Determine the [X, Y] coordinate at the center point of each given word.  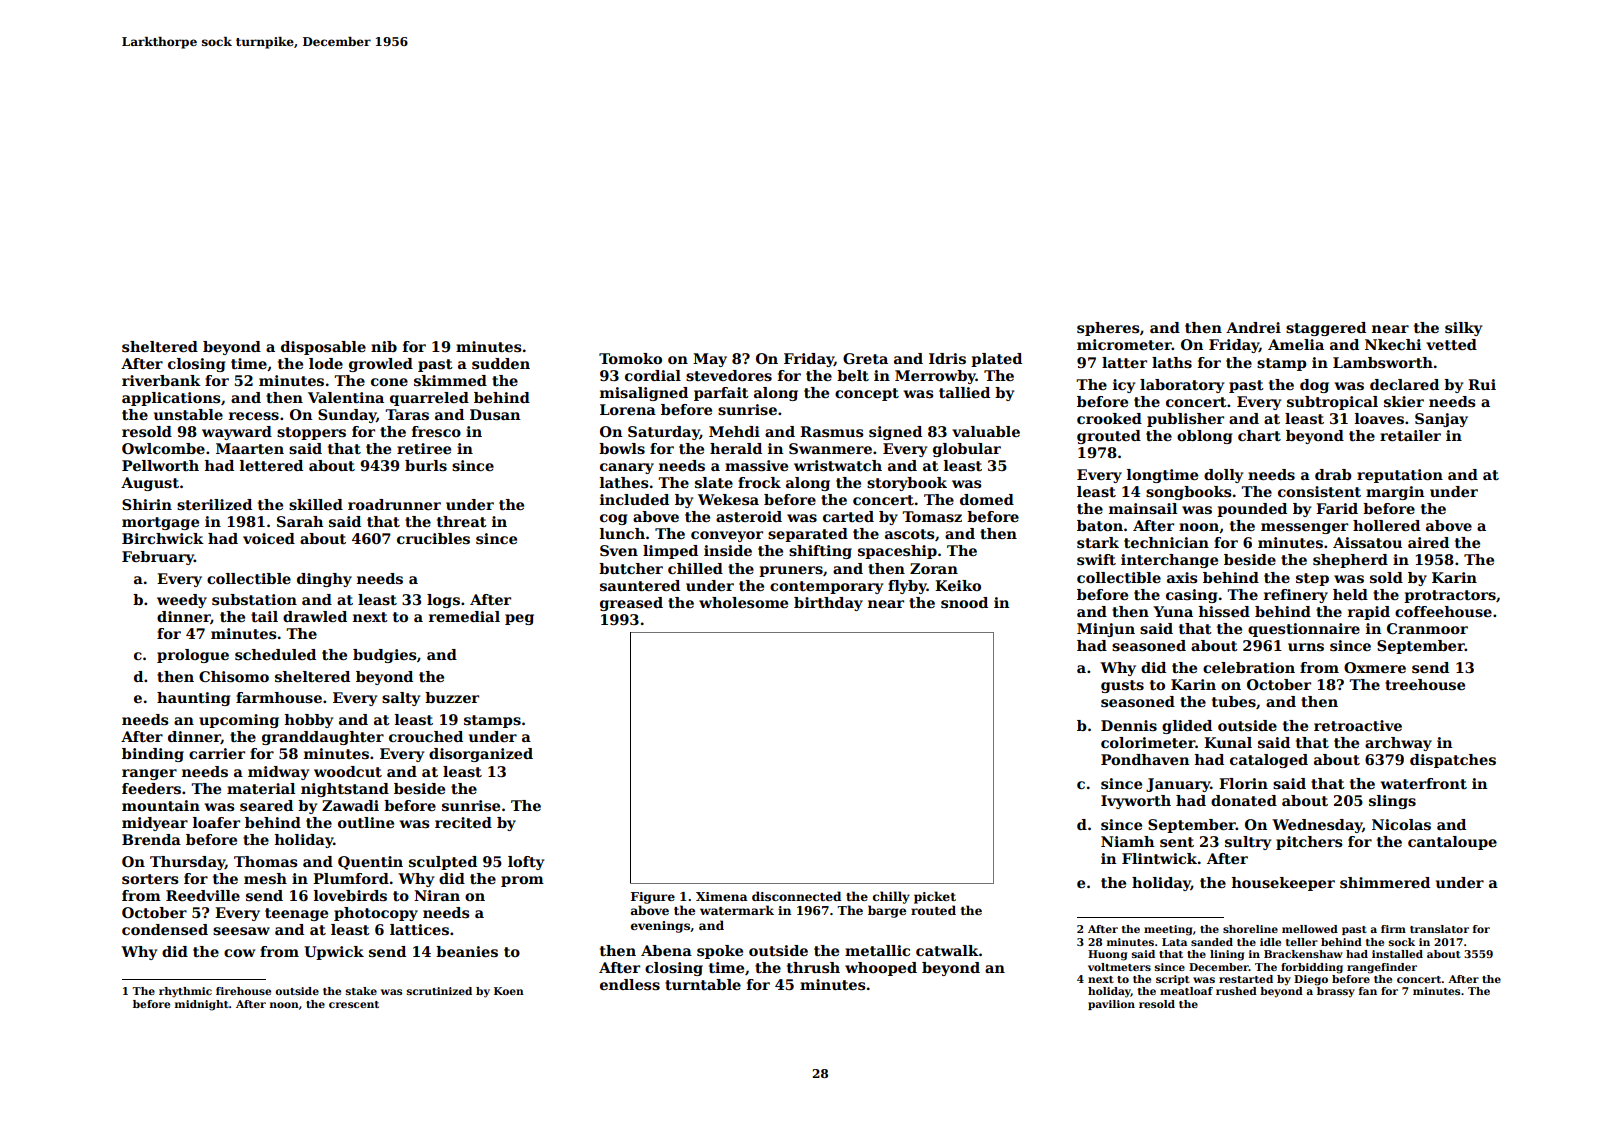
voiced [269, 538]
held [1350, 594]
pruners [791, 571]
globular [967, 450]
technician [1166, 542]
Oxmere [1375, 667]
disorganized [481, 755]
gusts [1122, 686]
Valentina [346, 397]
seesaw [241, 931]
